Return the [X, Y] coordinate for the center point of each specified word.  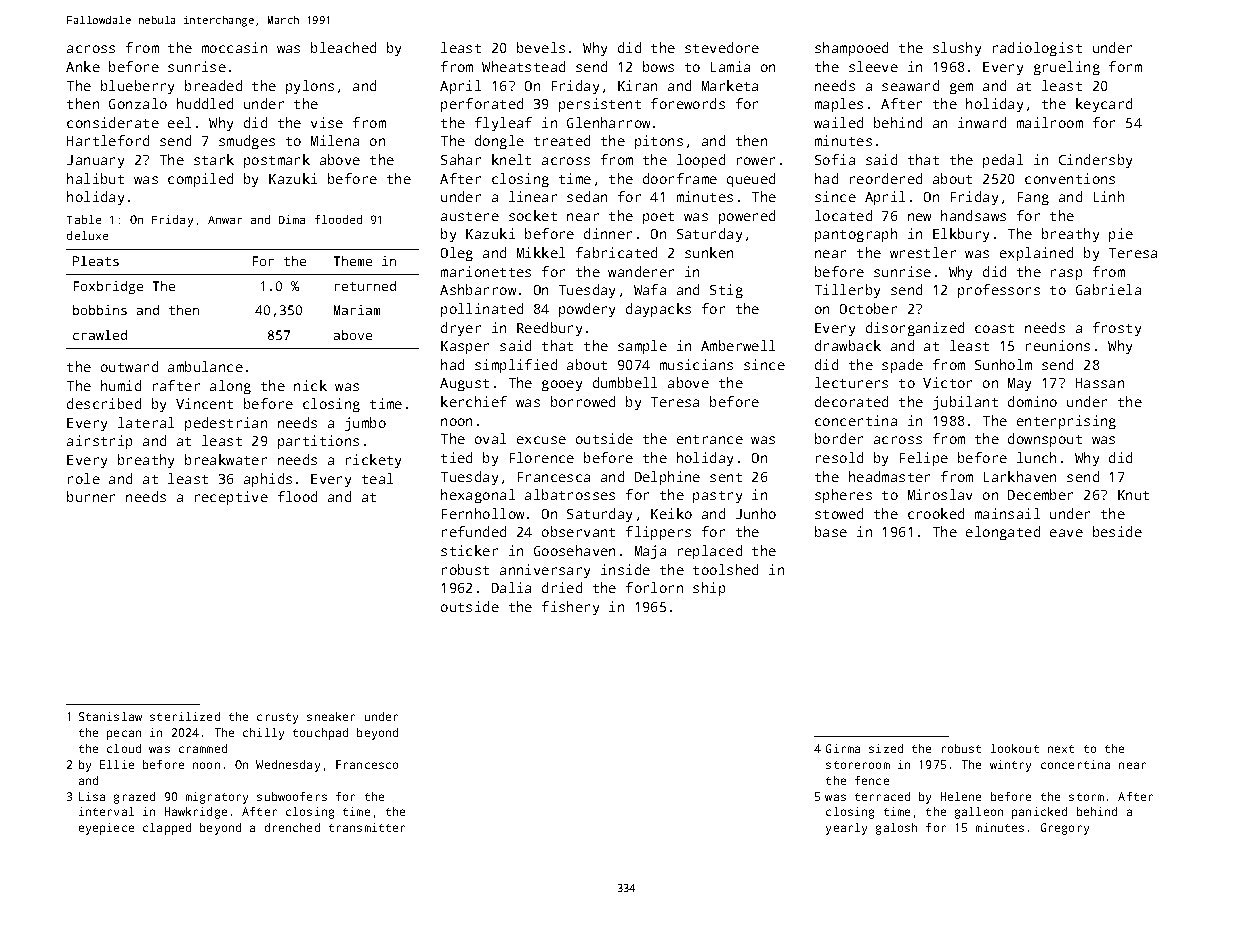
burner [91, 496]
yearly [846, 829]
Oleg [457, 254]
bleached [343, 47]
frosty [1117, 329]
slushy [957, 49]
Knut [1133, 495]
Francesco [367, 764]
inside [625, 569]
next [1061, 749]
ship [709, 589]
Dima [292, 219]
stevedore [722, 47]
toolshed [725, 569]
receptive [231, 498]
